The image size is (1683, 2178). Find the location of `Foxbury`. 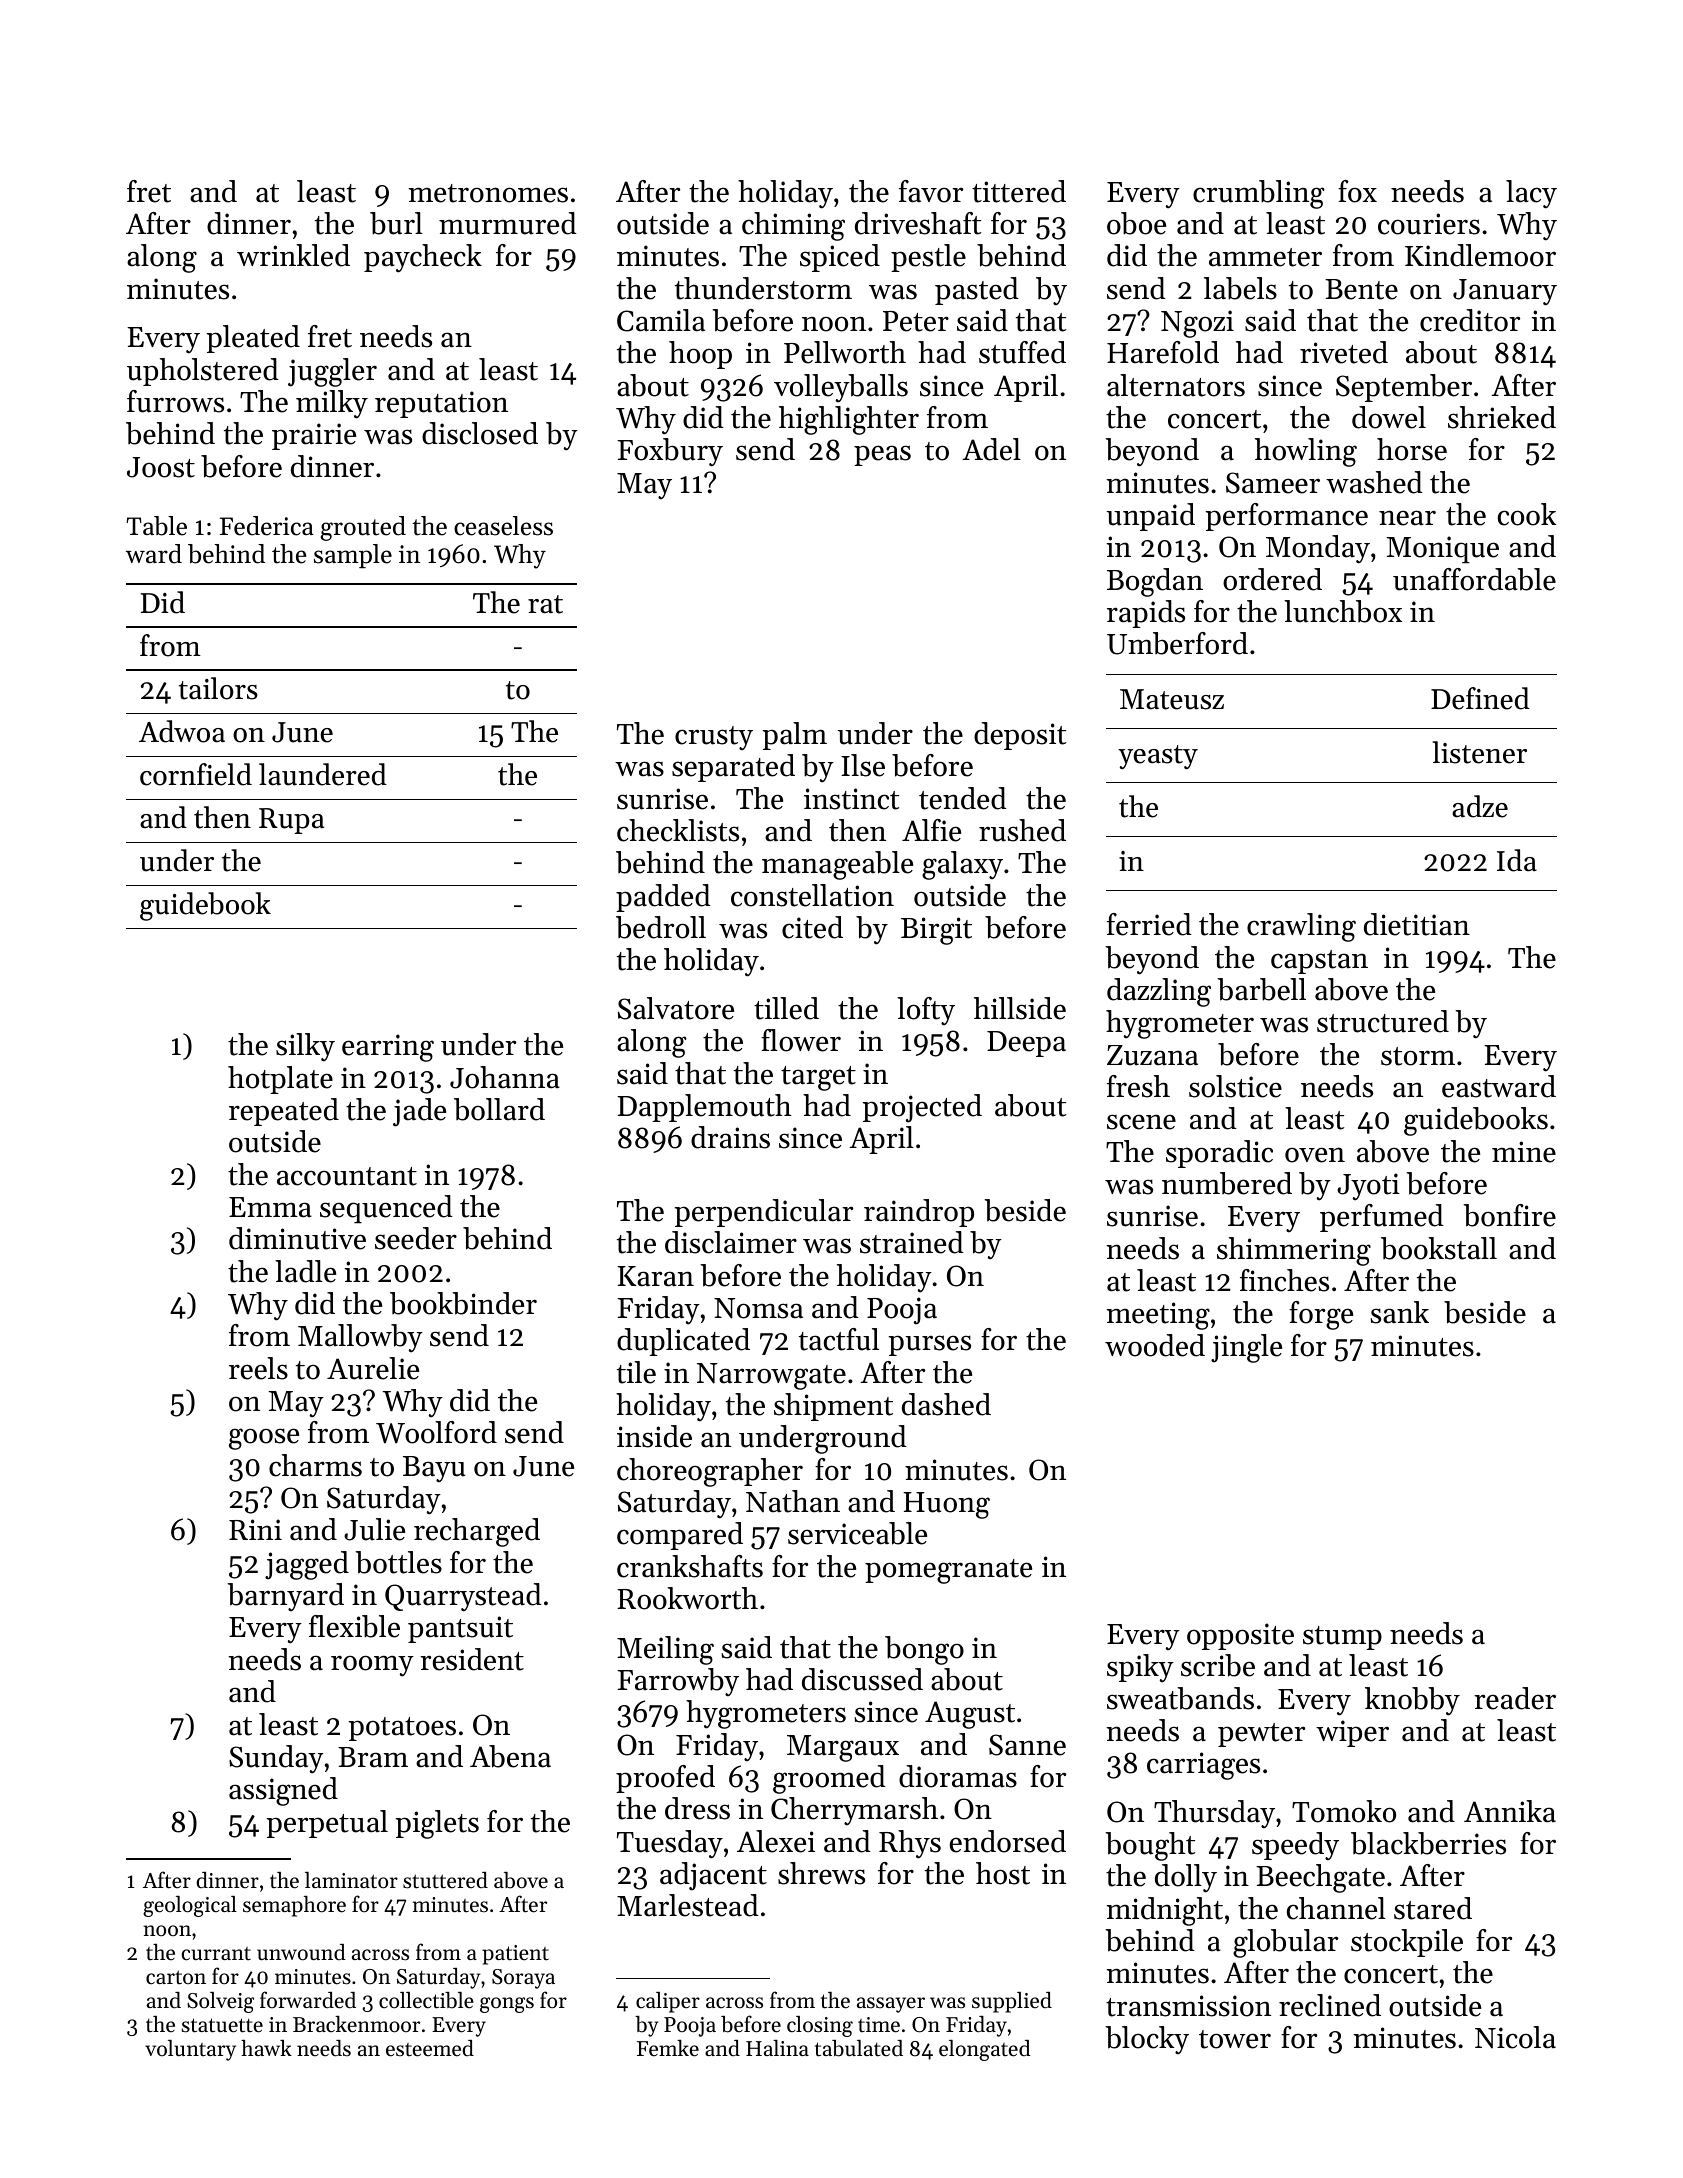

Foxbury is located at coordinates (670, 452).
